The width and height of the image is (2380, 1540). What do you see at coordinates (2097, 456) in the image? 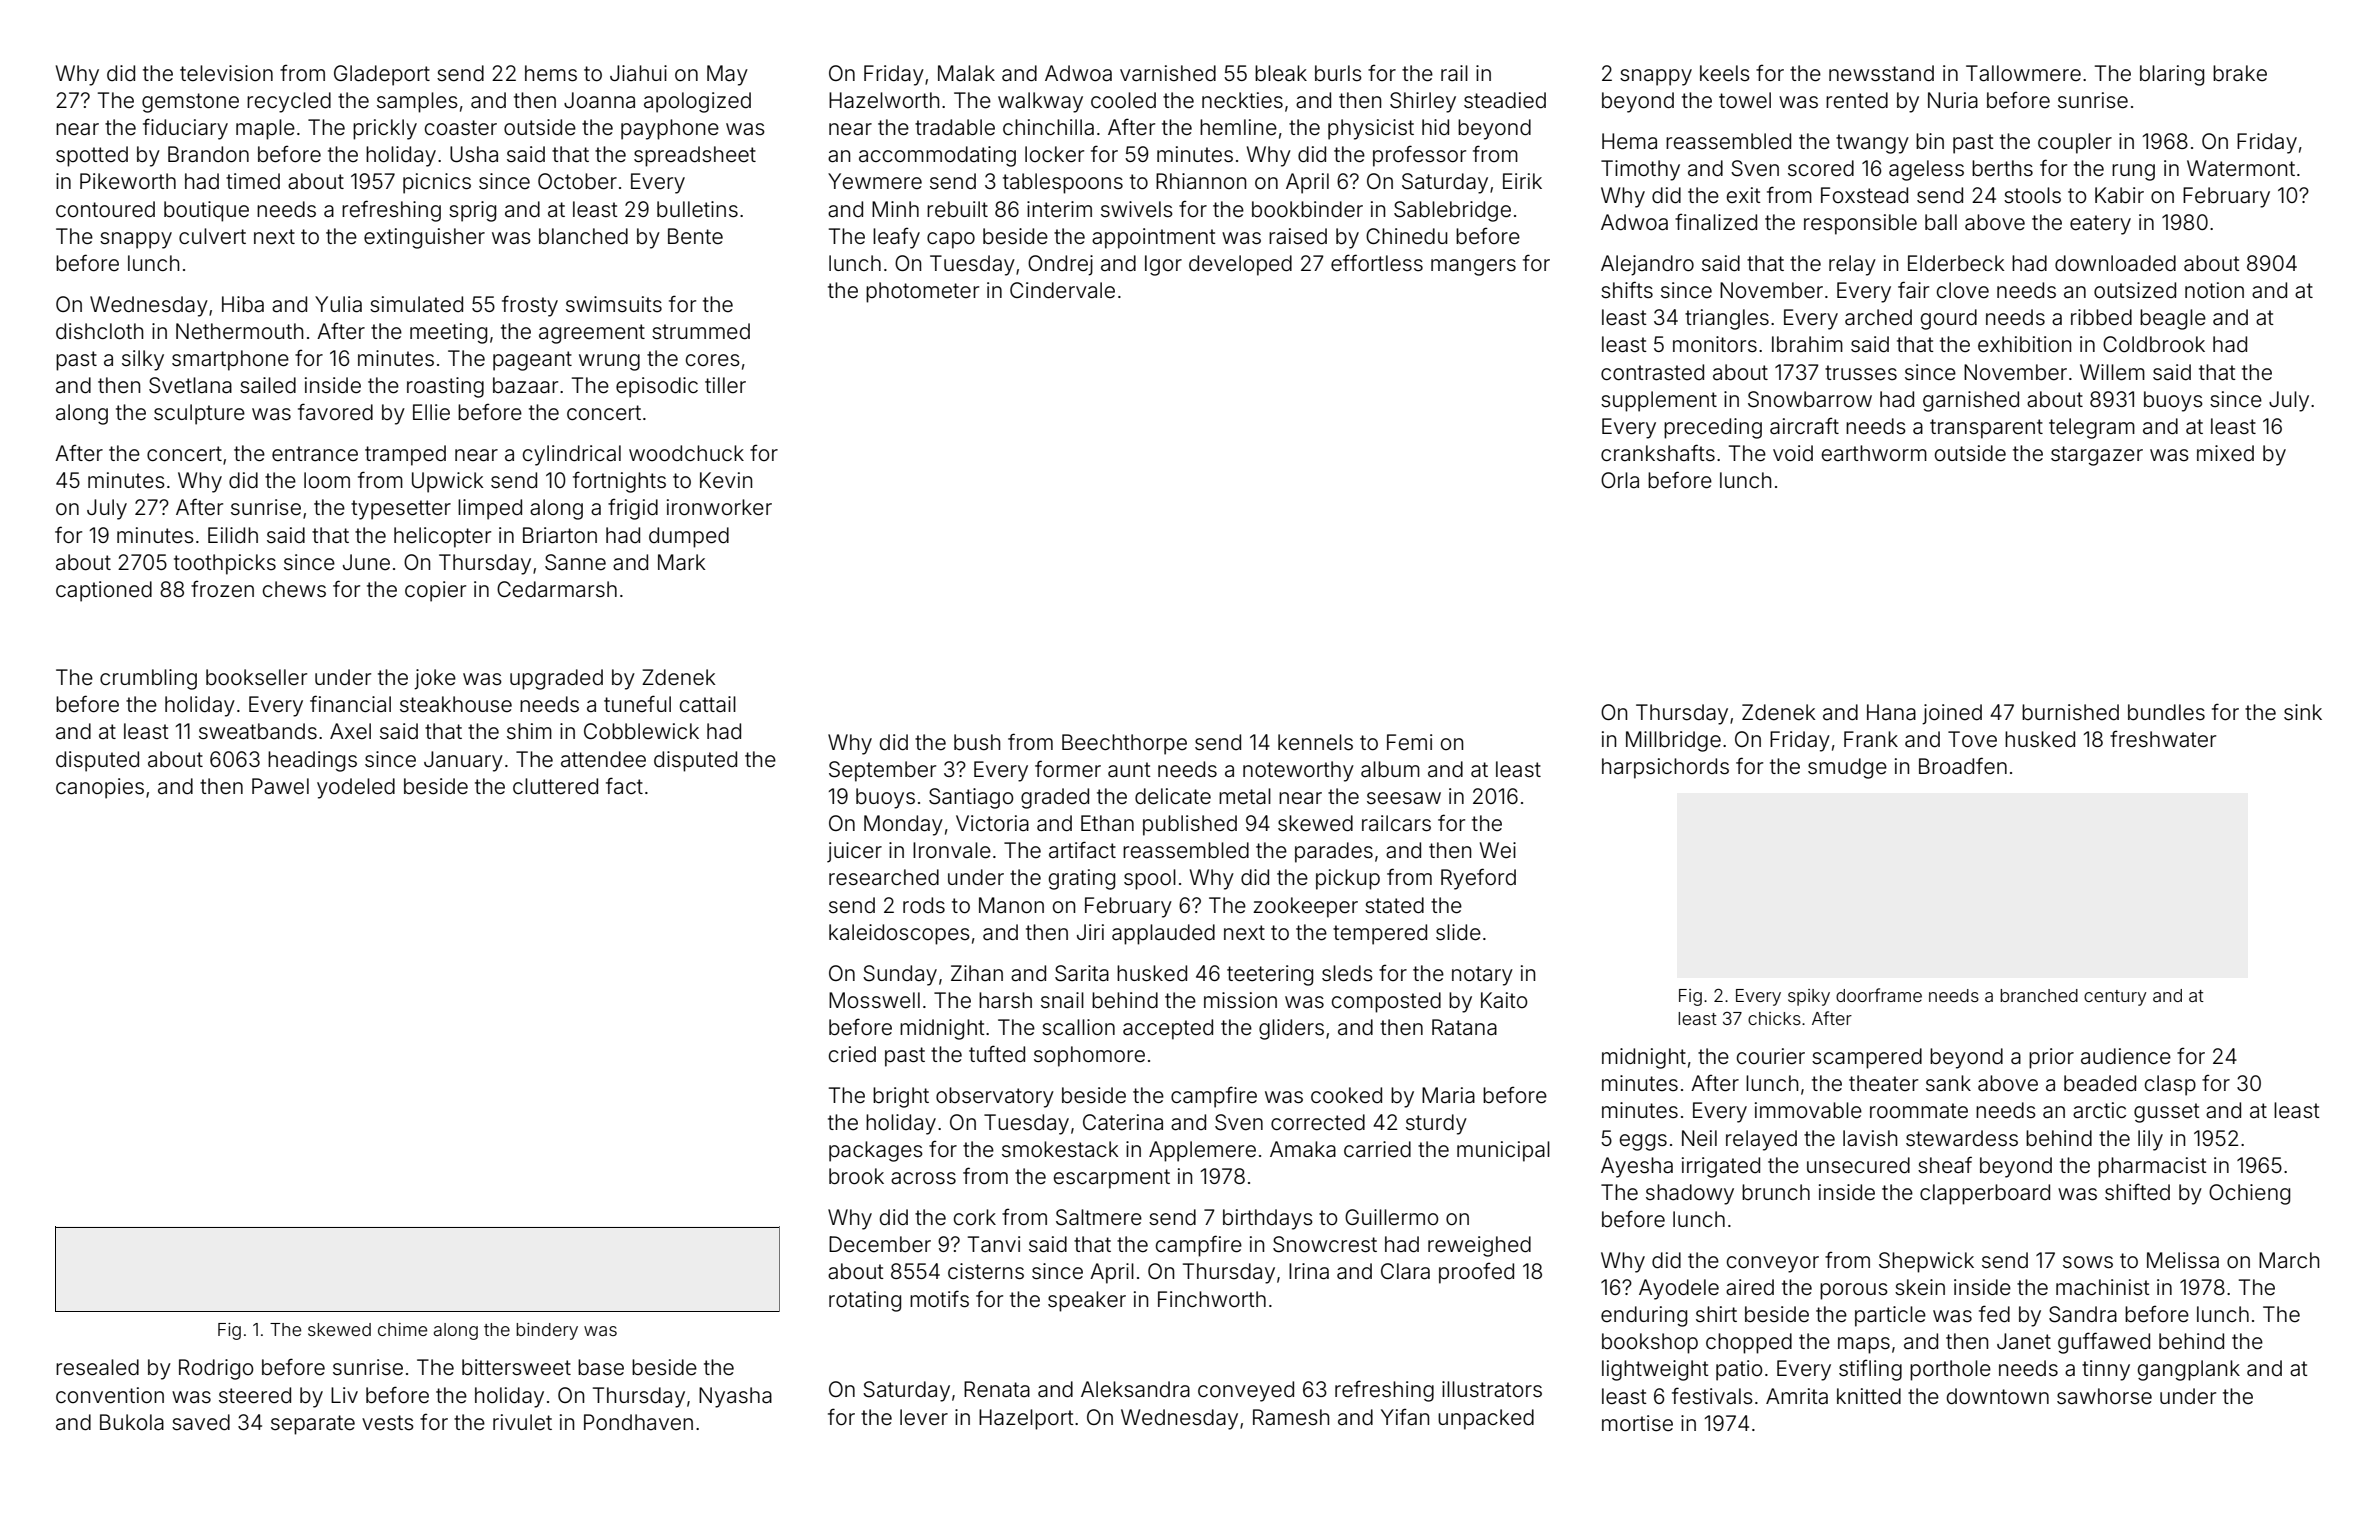
I see `stargazer` at bounding box center [2097, 456].
